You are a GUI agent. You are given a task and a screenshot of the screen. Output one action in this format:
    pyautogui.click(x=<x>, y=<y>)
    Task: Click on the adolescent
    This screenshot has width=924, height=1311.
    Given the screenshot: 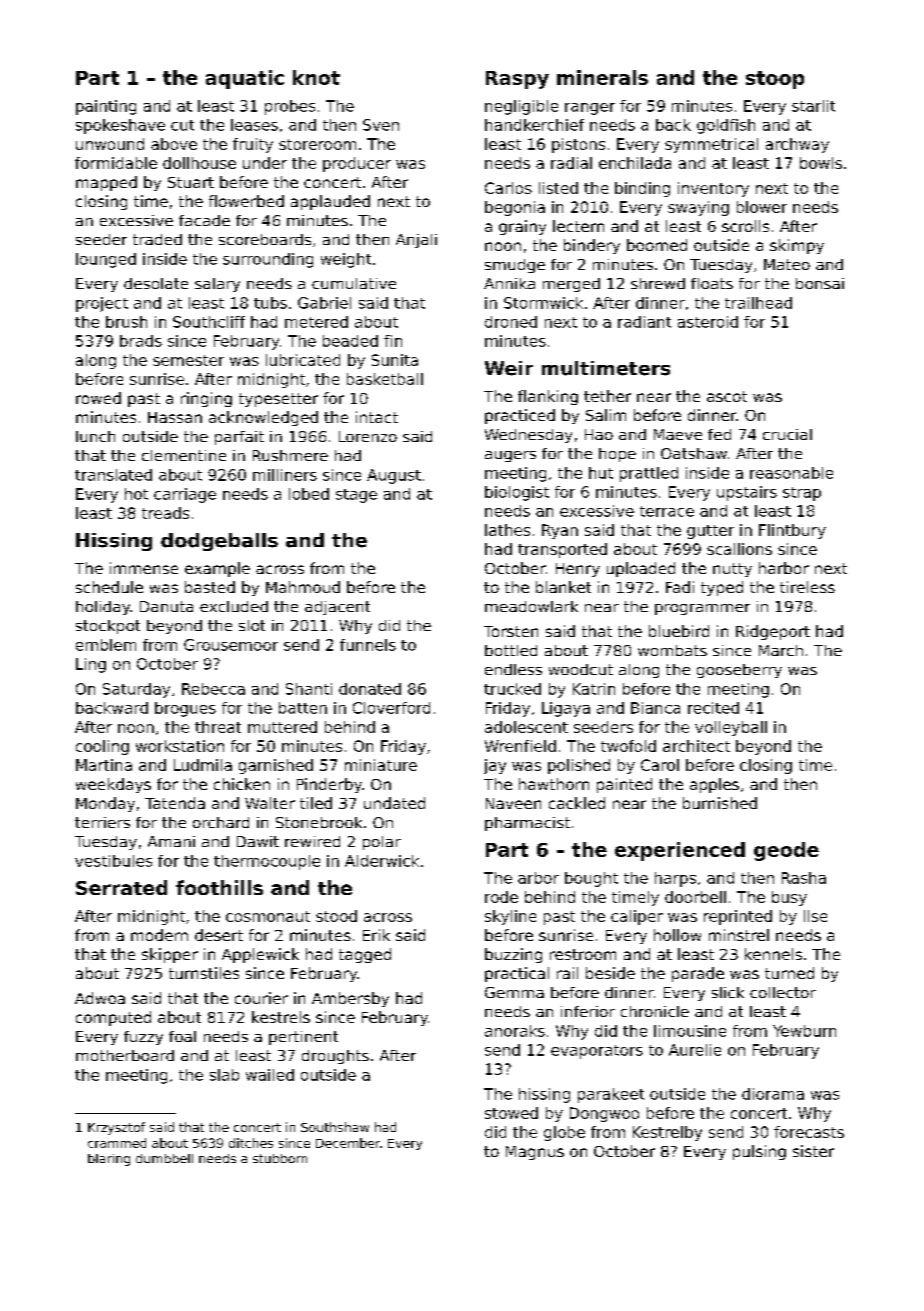 What is the action you would take?
    pyautogui.click(x=526, y=727)
